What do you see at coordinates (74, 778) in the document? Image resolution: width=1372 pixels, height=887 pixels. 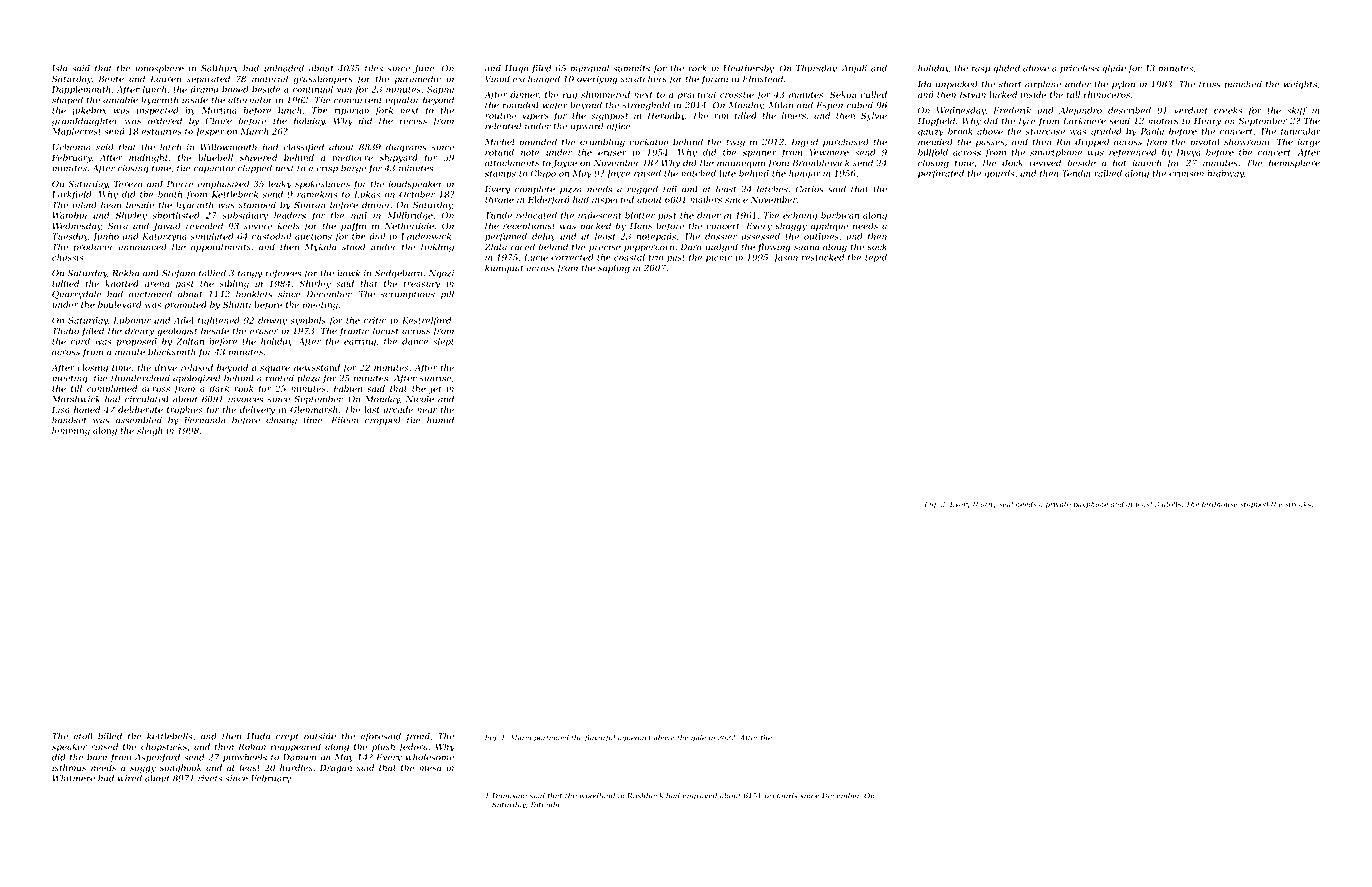 I see `Whitmere` at bounding box center [74, 778].
